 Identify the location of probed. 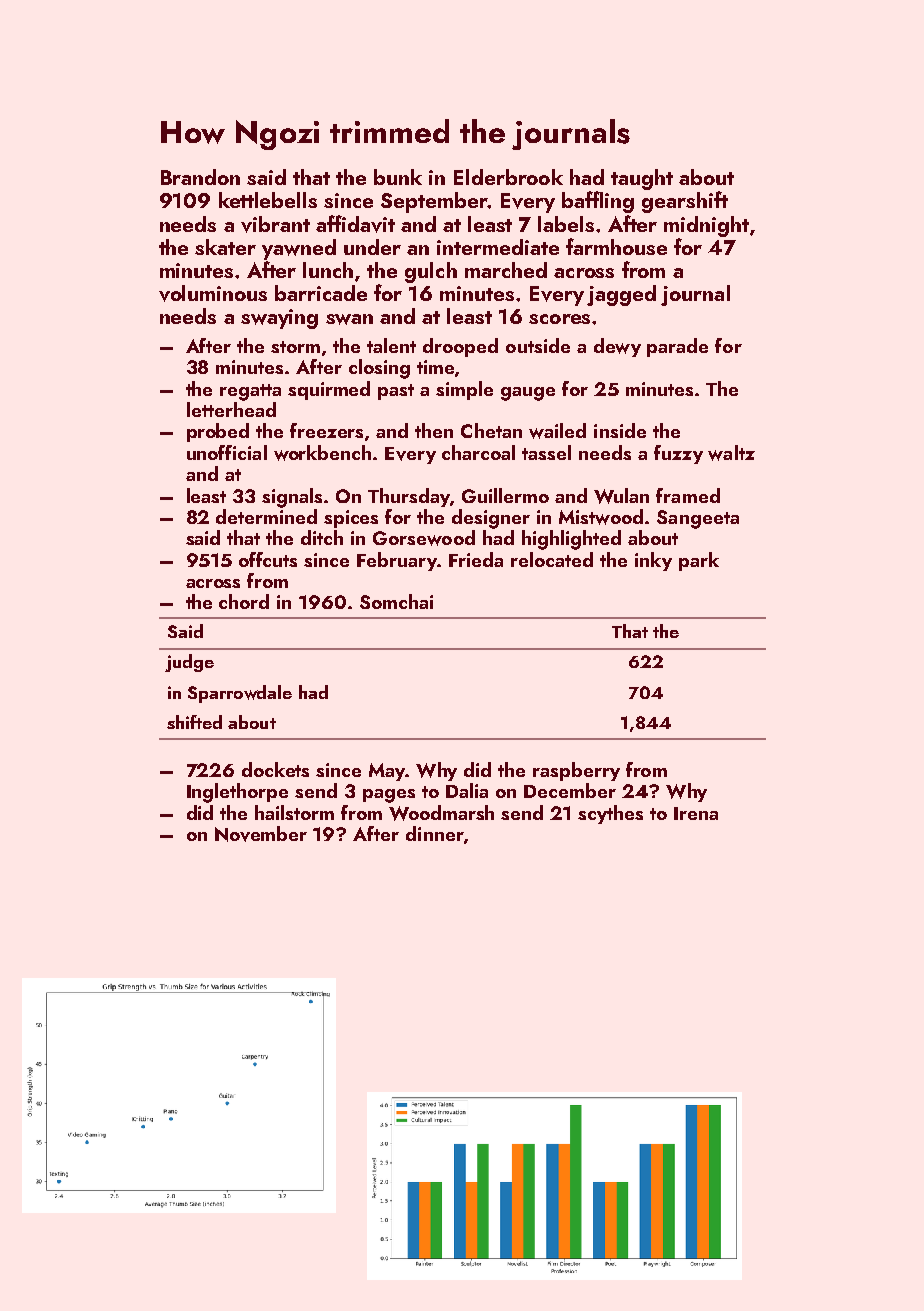
(218, 432).
